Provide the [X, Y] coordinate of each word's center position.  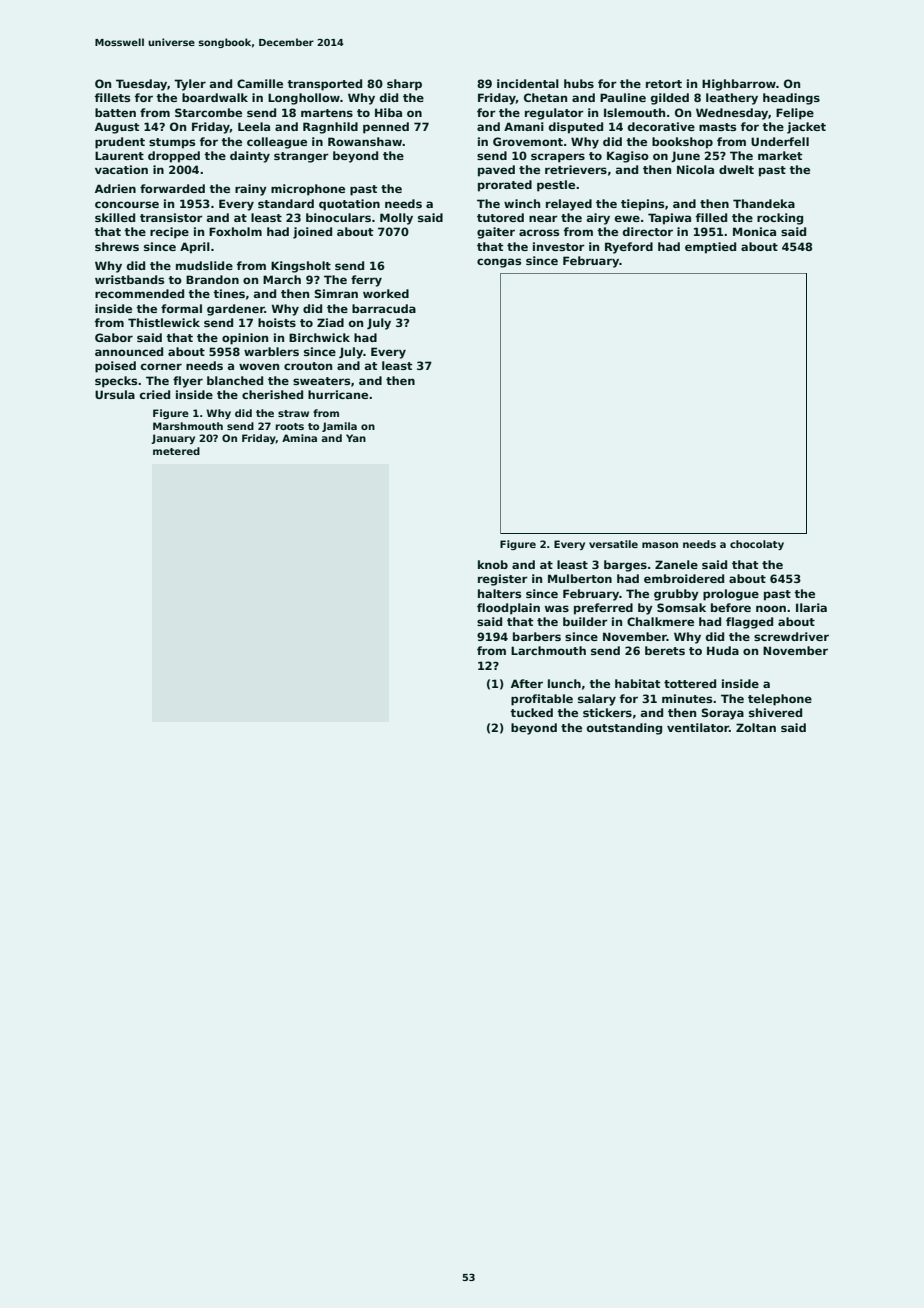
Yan [356, 438]
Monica [754, 231]
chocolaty [757, 545]
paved [496, 171]
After [527, 683]
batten [115, 112]
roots [289, 426]
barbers [537, 636]
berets [665, 650]
